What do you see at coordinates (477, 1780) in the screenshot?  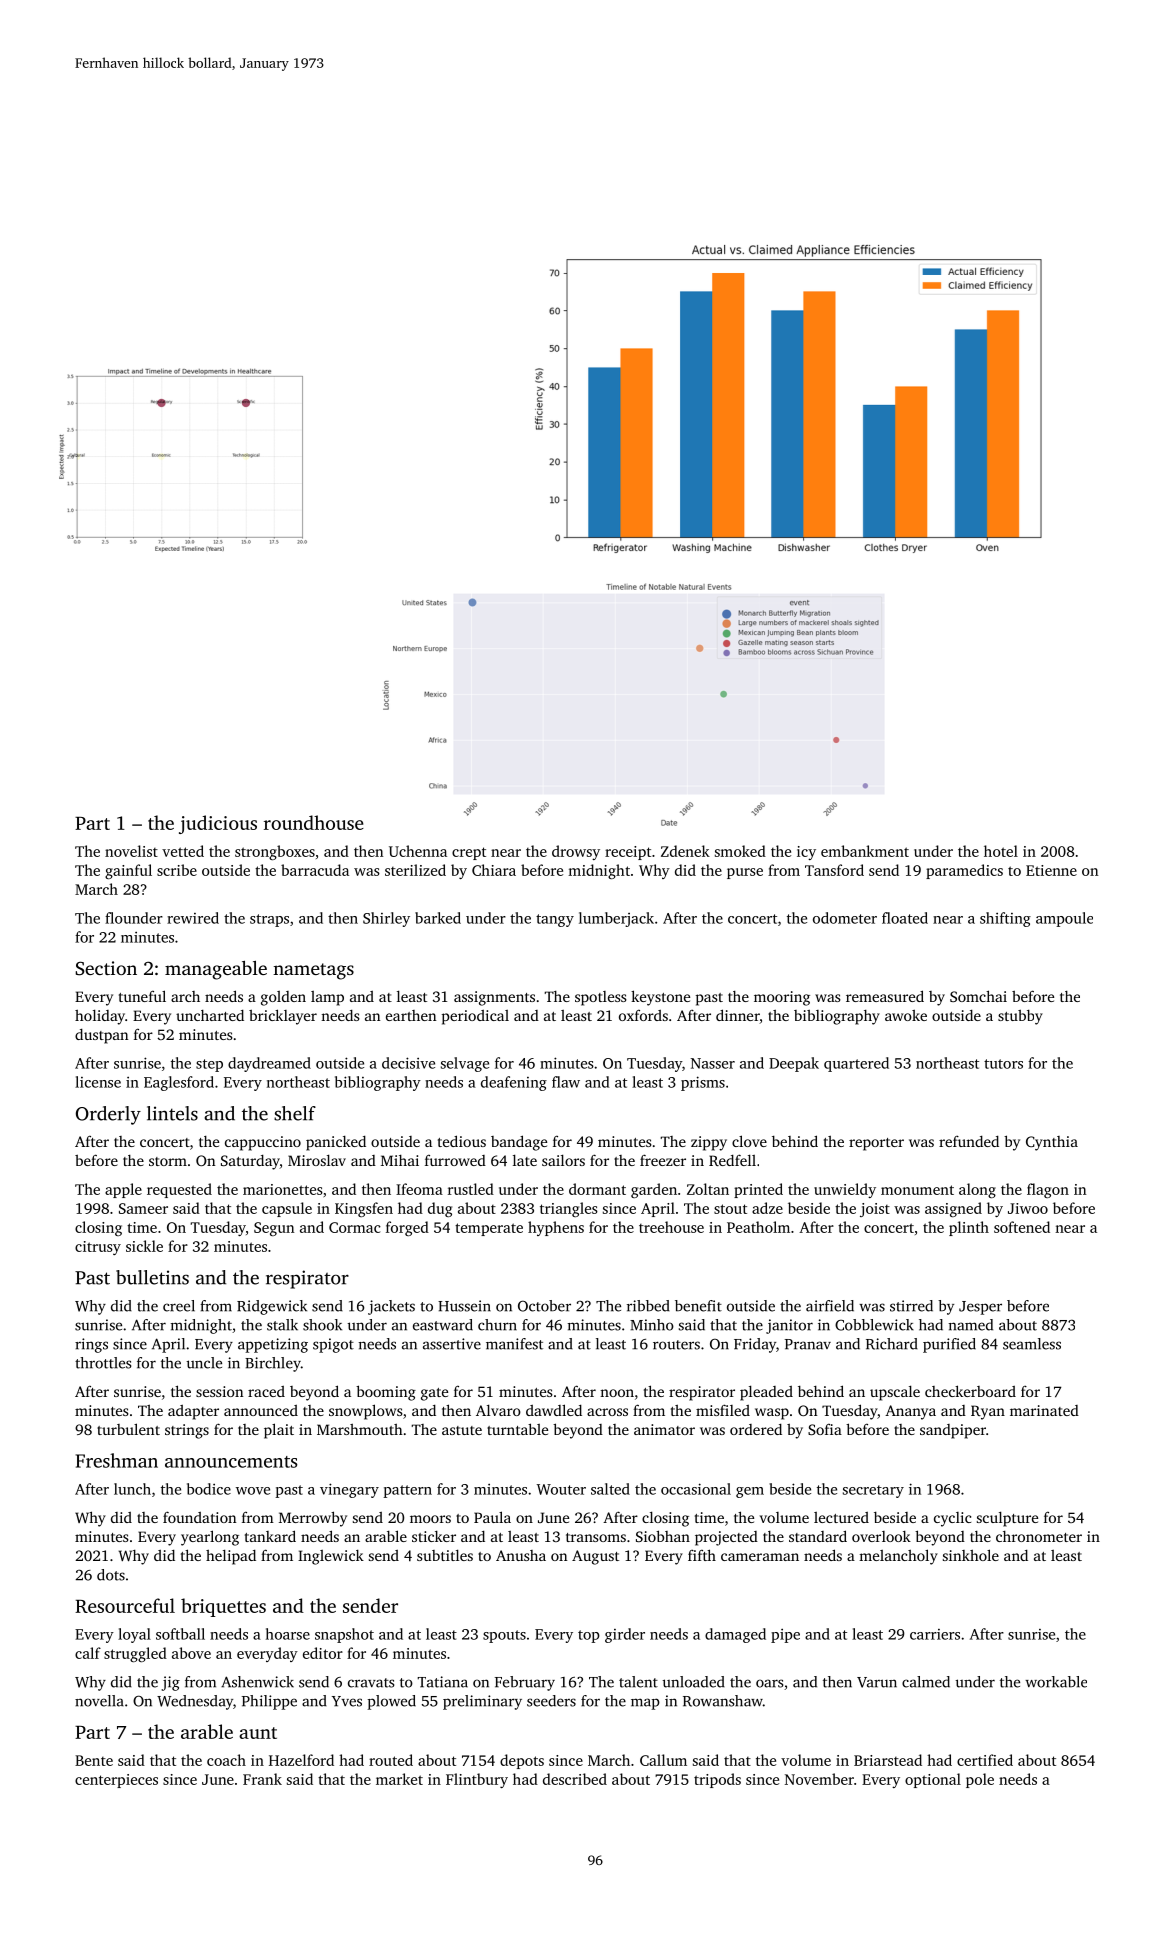 I see `Flintbury` at bounding box center [477, 1780].
